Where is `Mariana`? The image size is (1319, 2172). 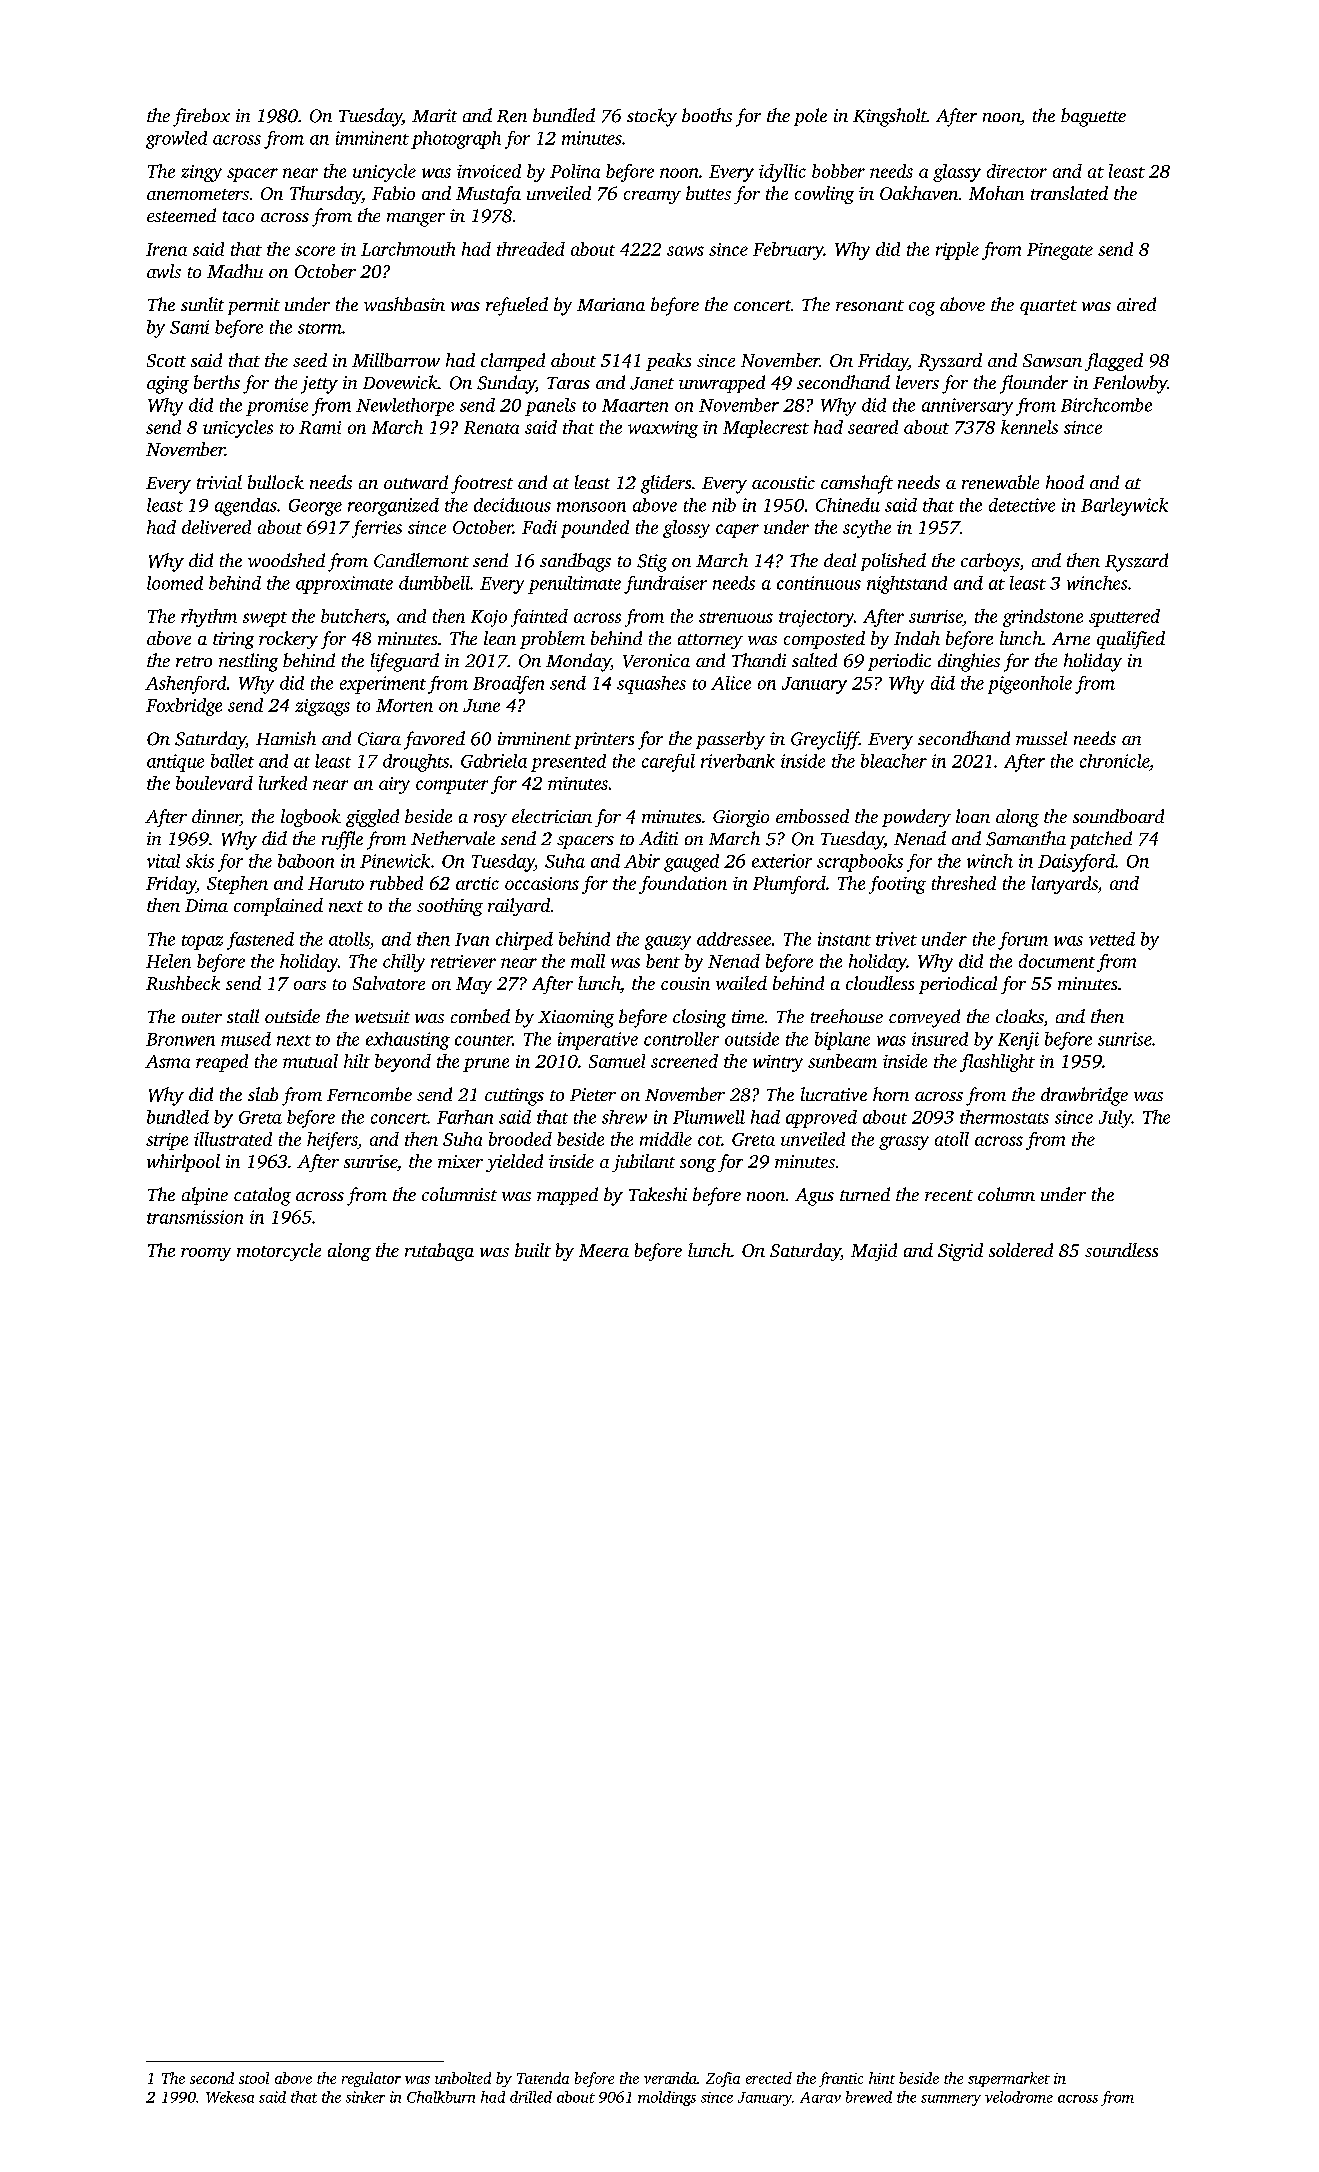
Mariana is located at coordinates (611, 304).
